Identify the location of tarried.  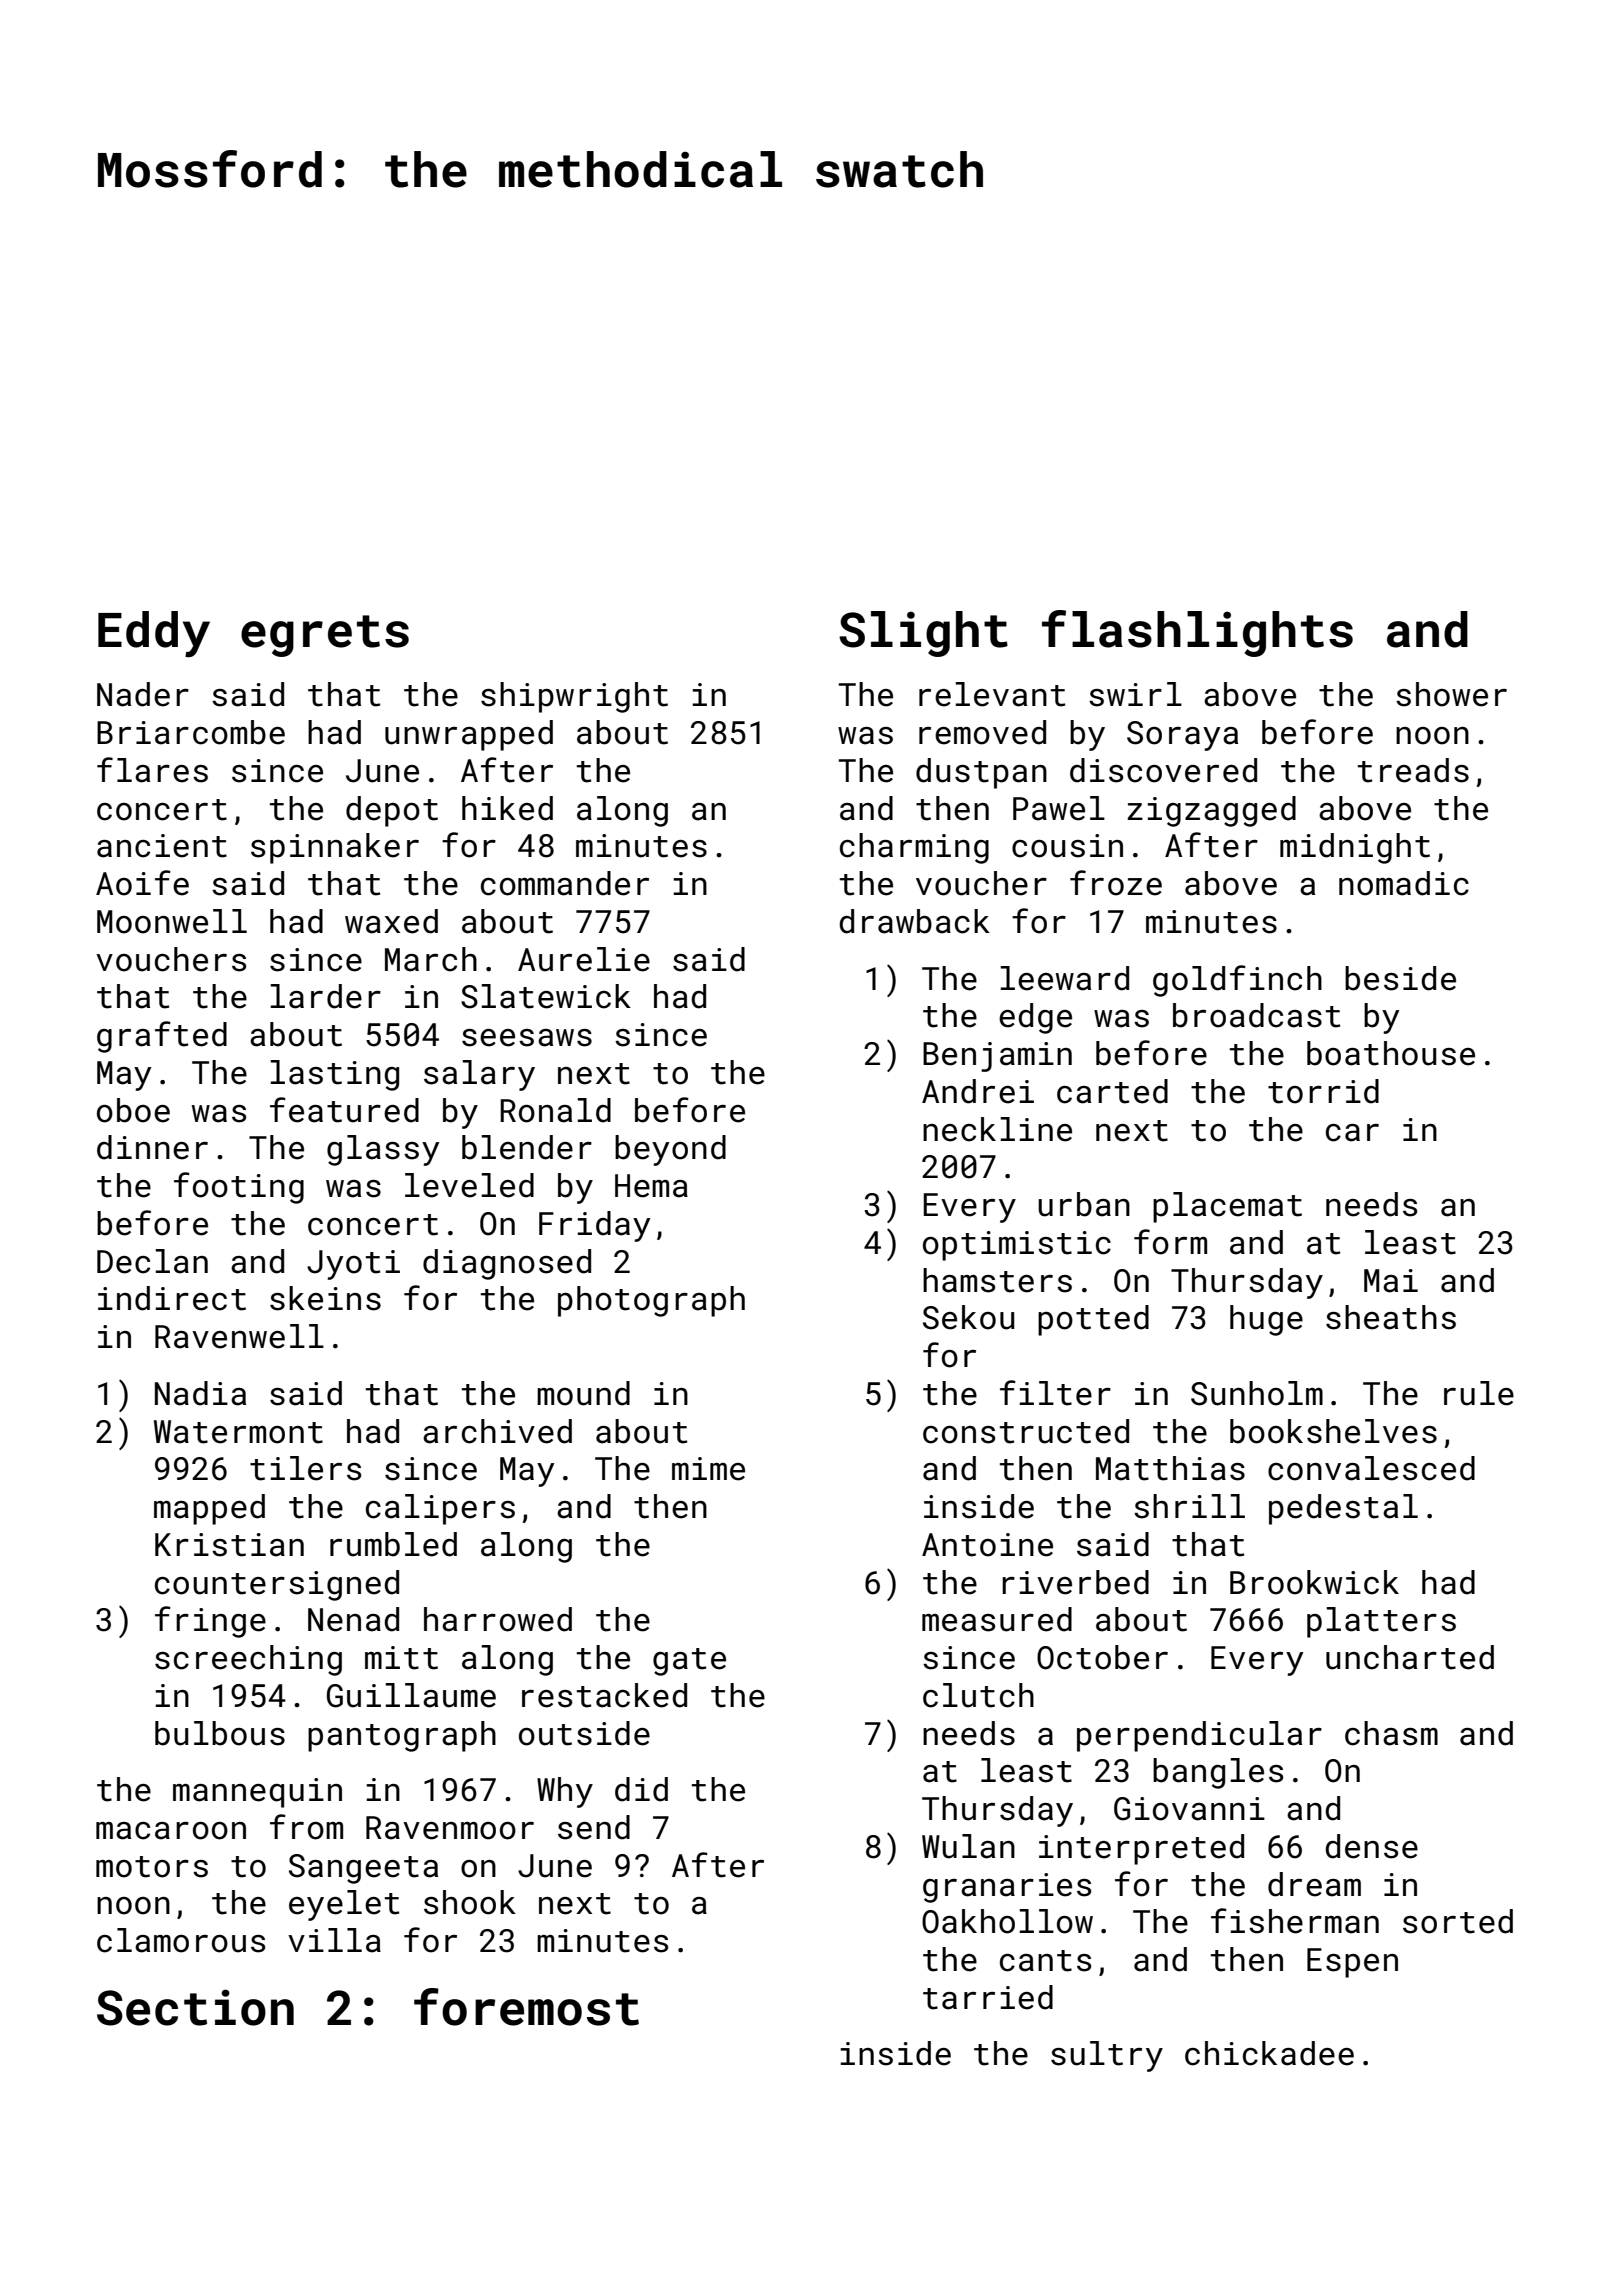
(988, 1997).
